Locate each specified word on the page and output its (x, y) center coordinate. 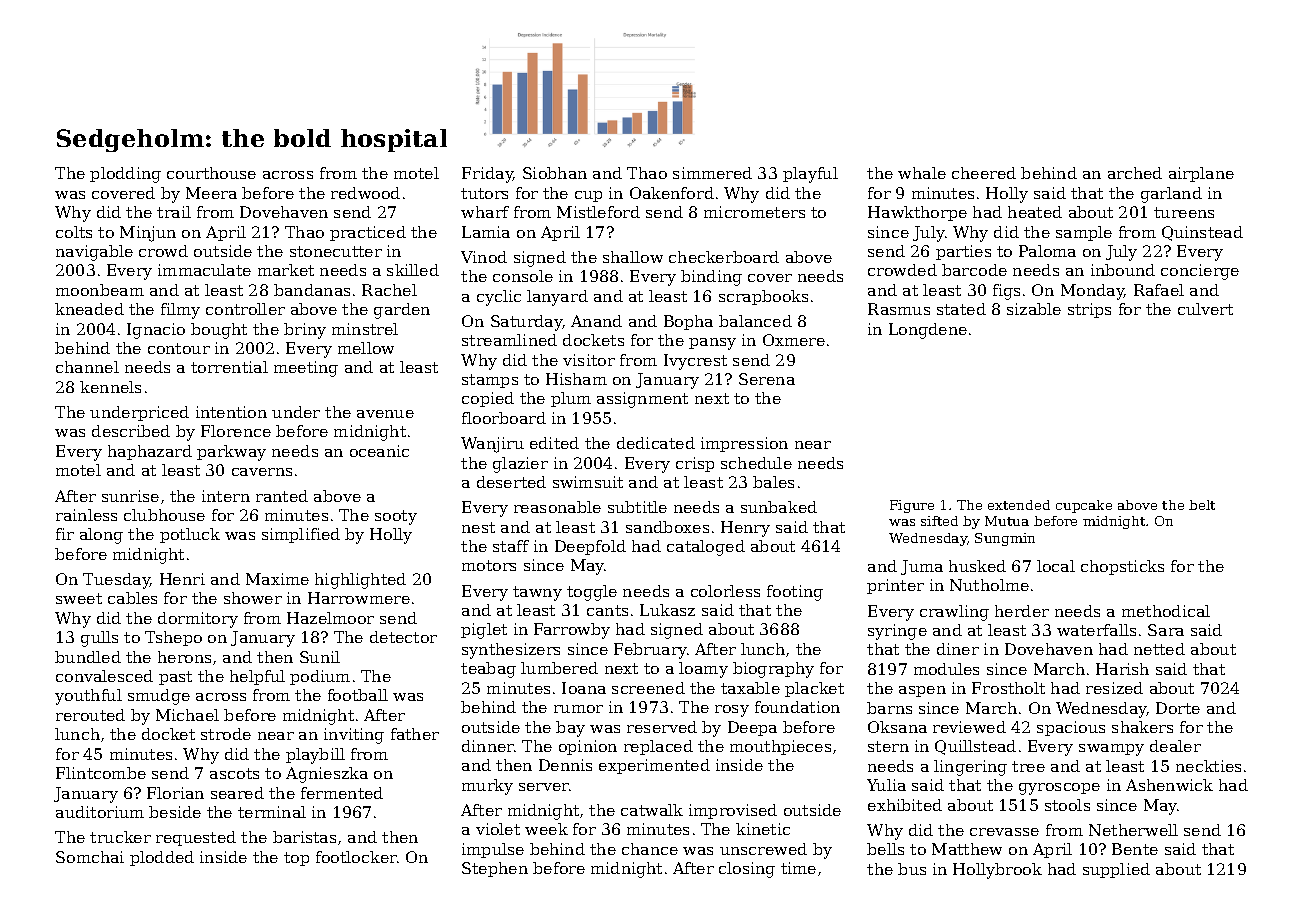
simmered (712, 173)
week (546, 829)
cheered (984, 173)
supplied (1116, 870)
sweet (79, 598)
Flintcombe (101, 773)
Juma (922, 567)
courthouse (211, 173)
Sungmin (1005, 539)
